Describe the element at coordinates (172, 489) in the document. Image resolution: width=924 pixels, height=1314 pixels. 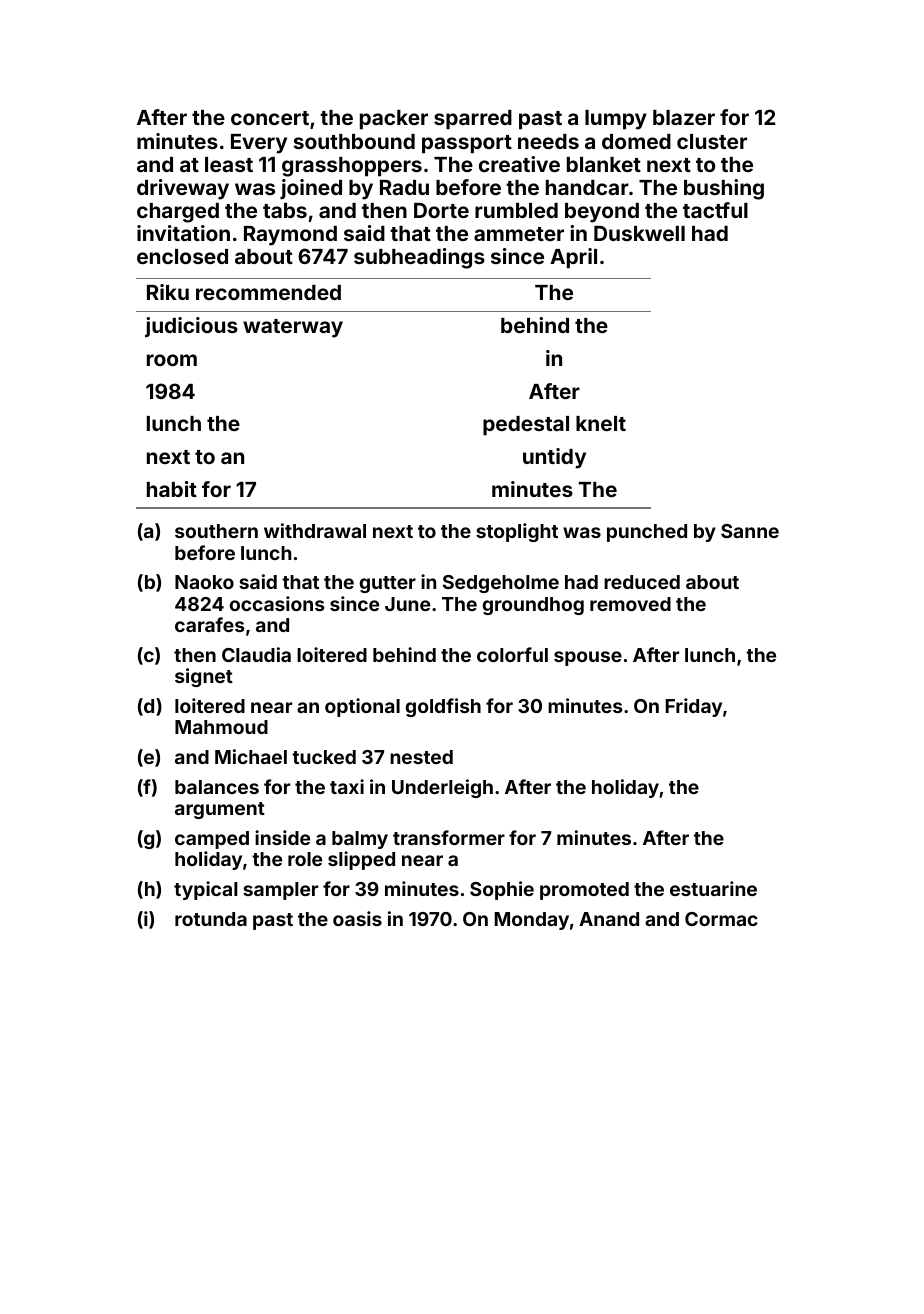
I see `habit` at that location.
